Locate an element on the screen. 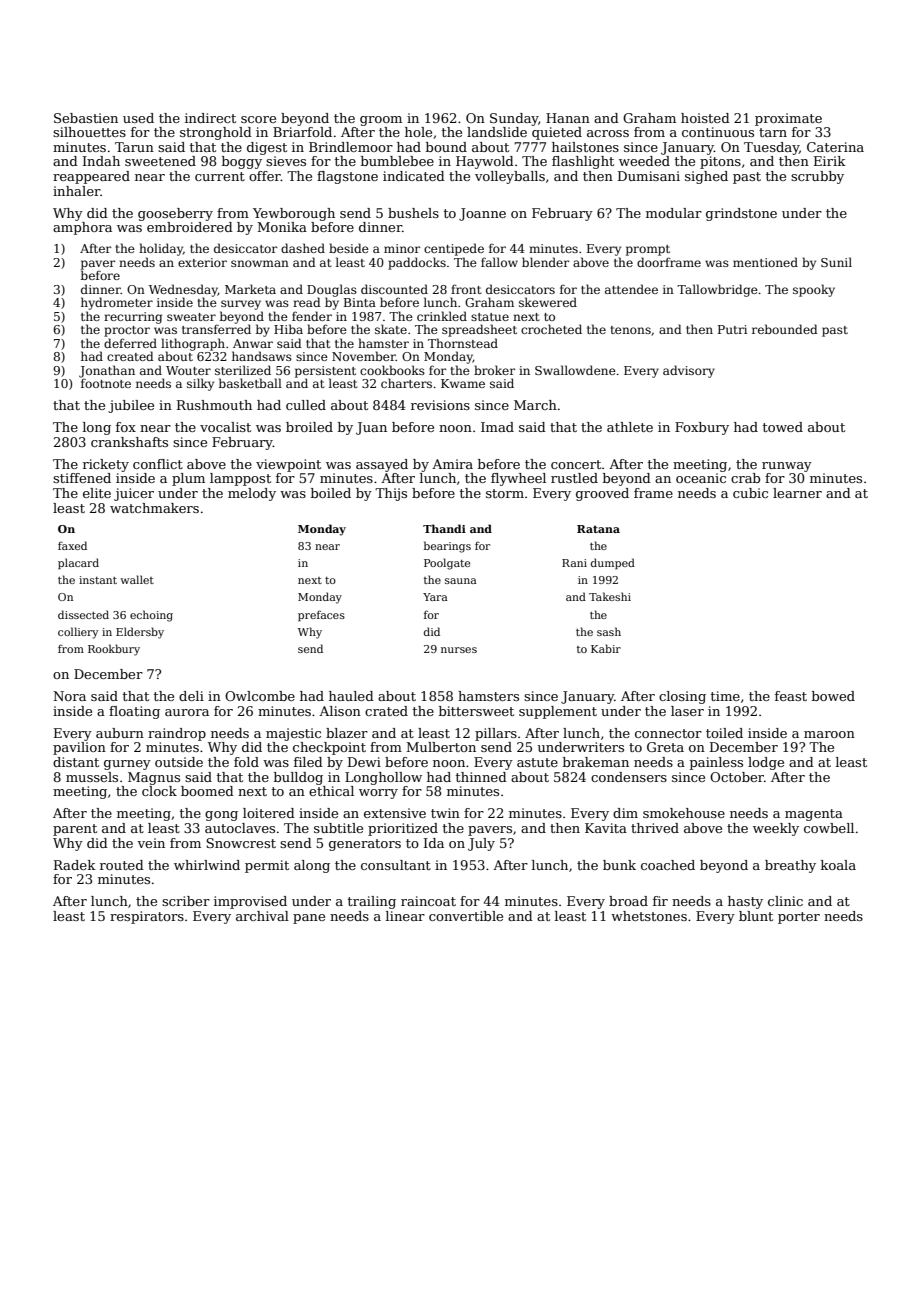 Image resolution: width=924 pixels, height=1308 pixels. koala is located at coordinates (838, 865).
